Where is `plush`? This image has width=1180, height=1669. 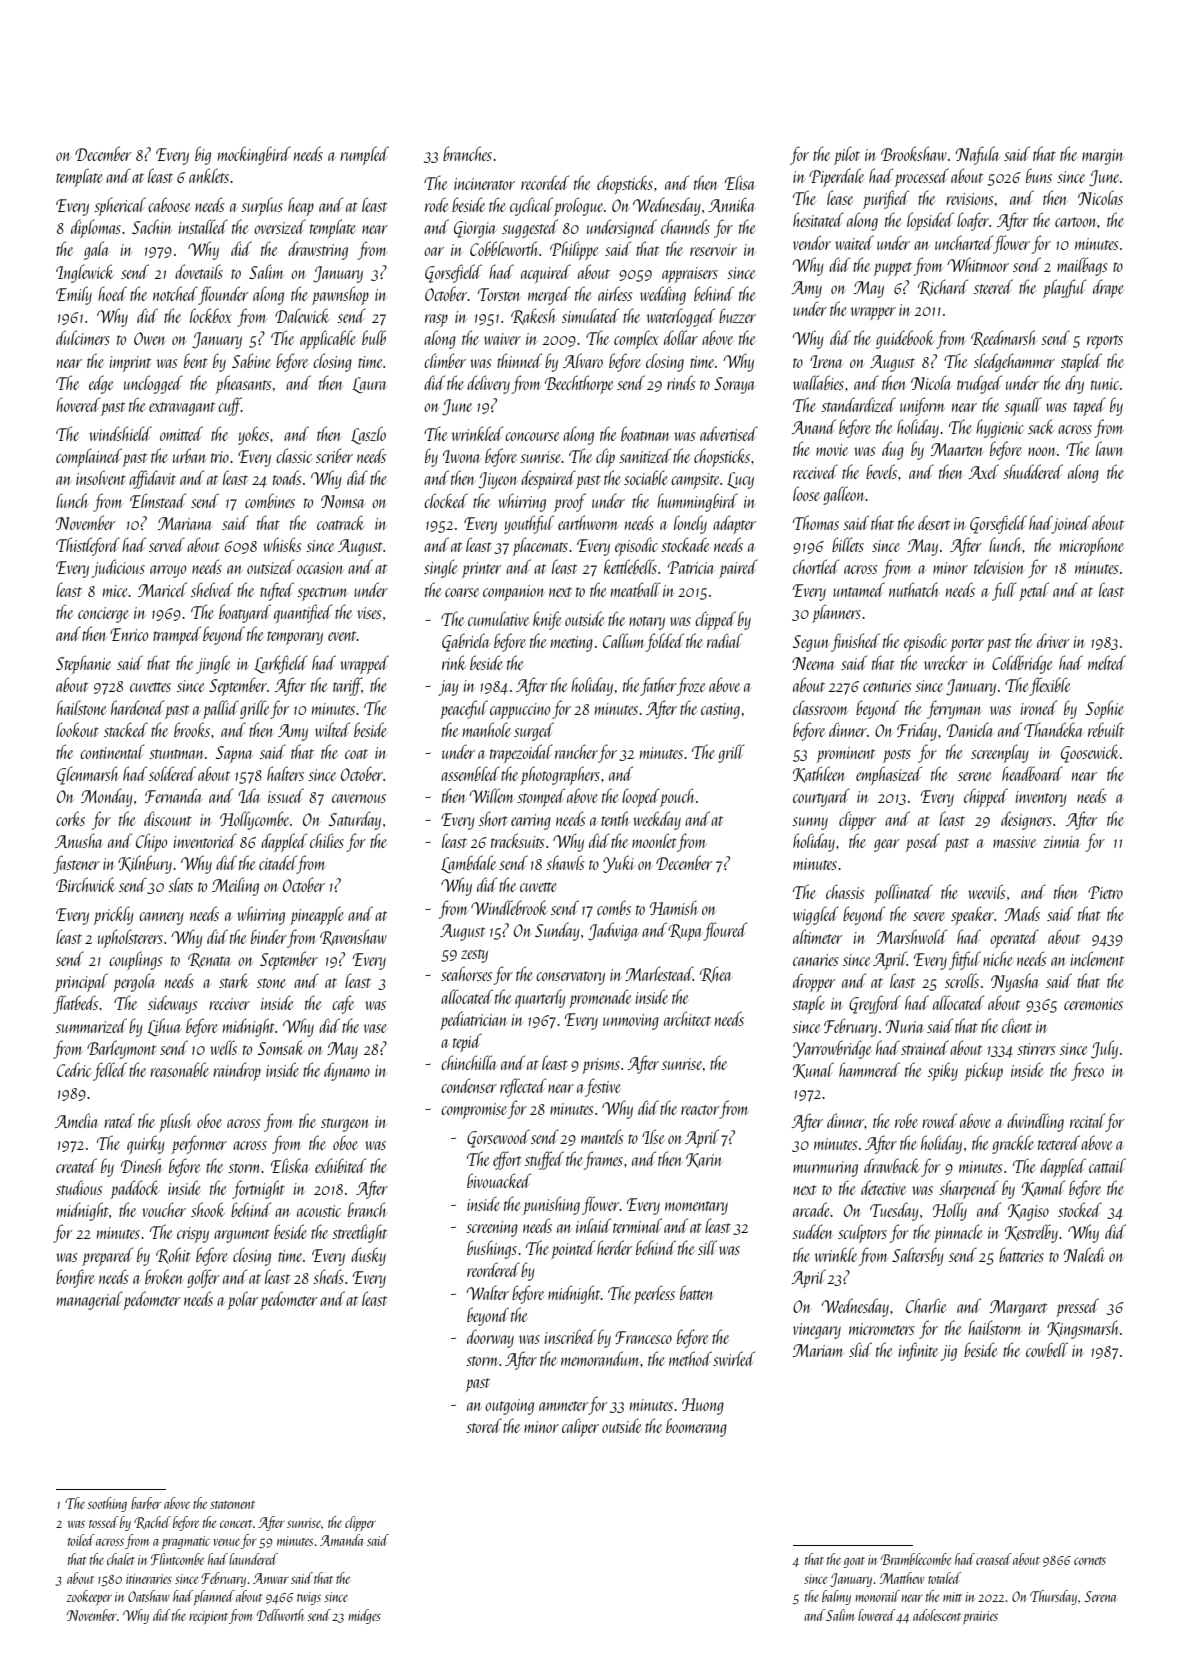
plush is located at coordinates (175, 1122).
